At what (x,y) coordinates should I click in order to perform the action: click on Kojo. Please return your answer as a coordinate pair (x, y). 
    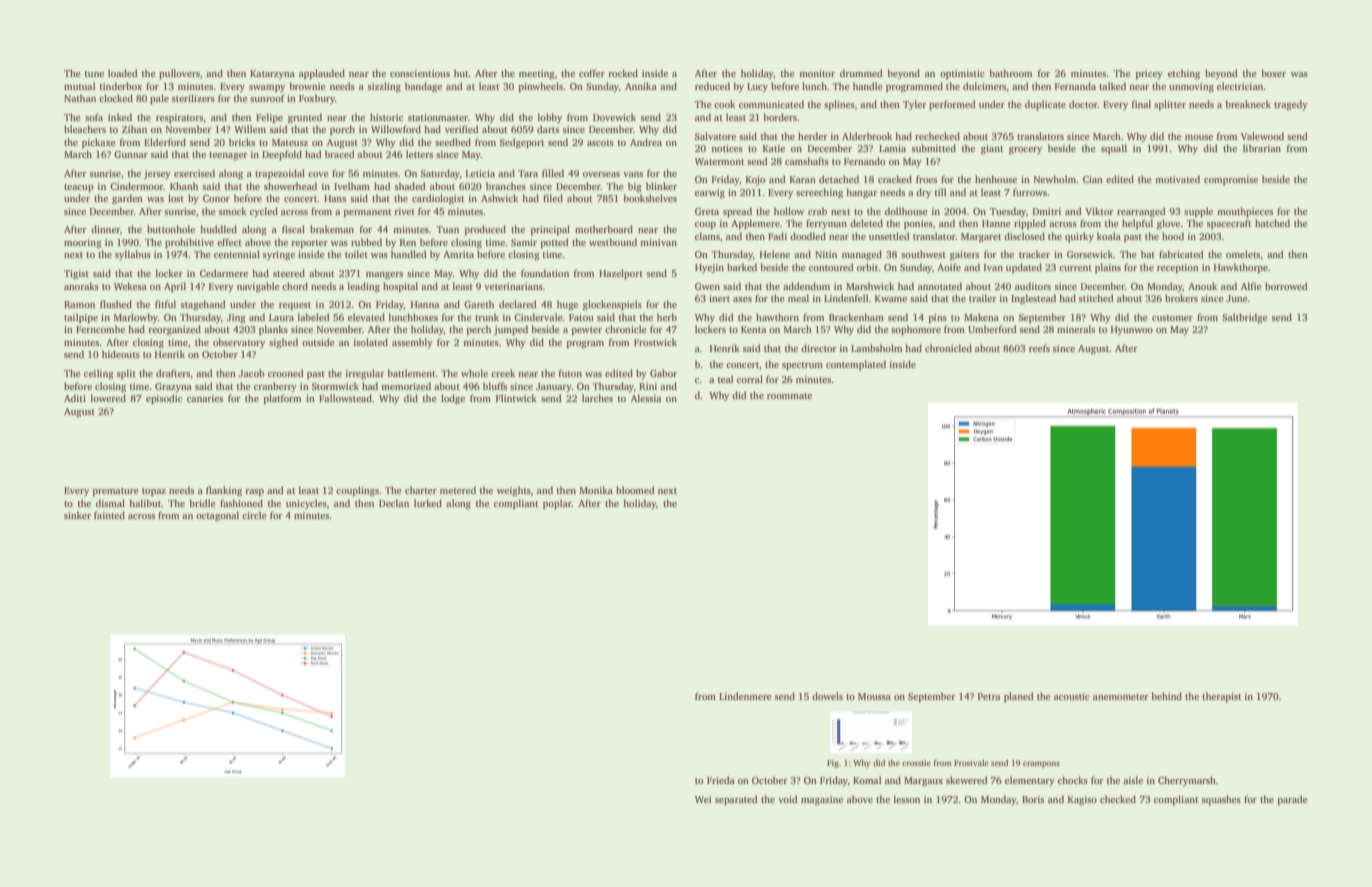
    Looking at the image, I should click on (755, 180).
